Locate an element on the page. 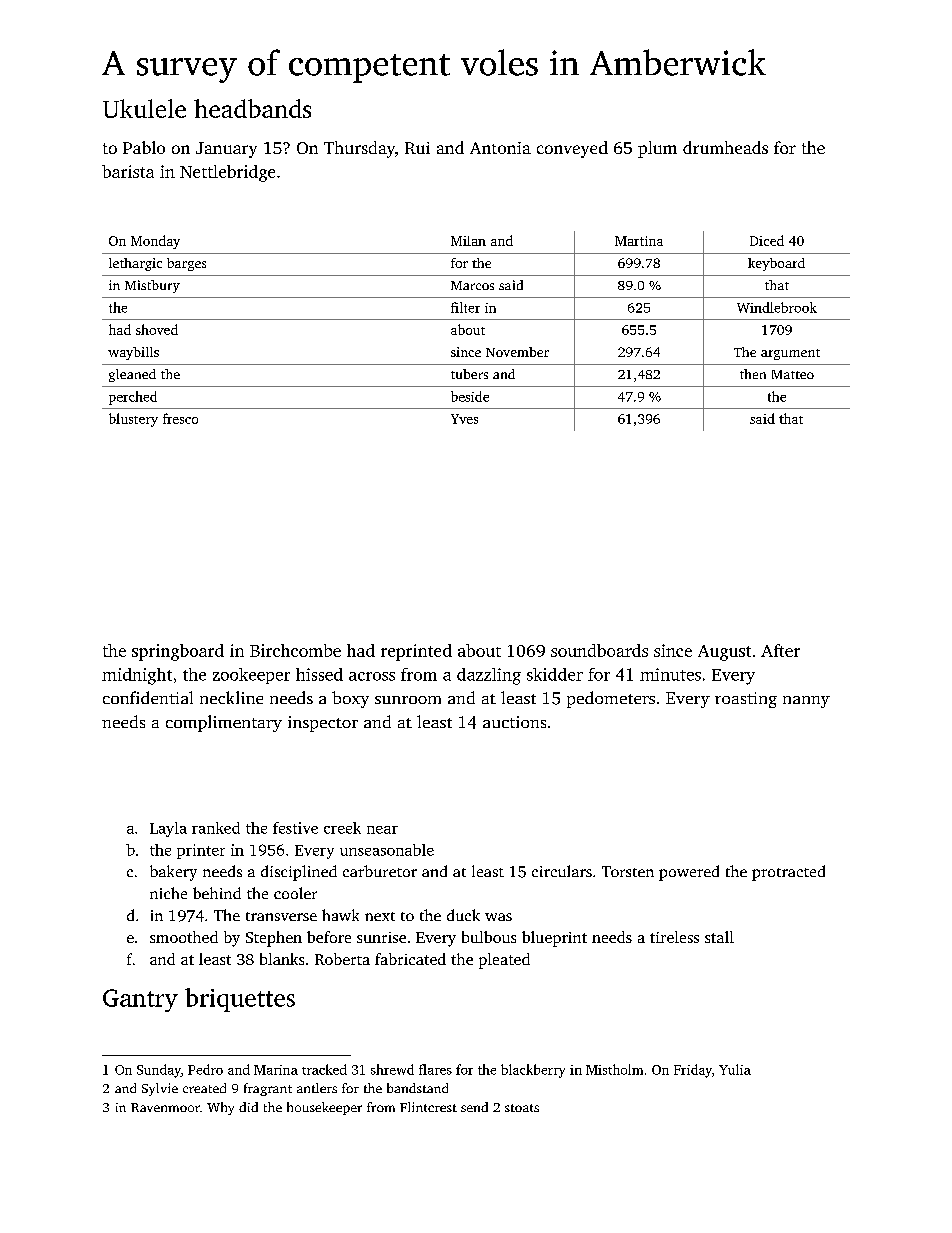 This page has width=952, height=1233. powered is located at coordinates (689, 873).
